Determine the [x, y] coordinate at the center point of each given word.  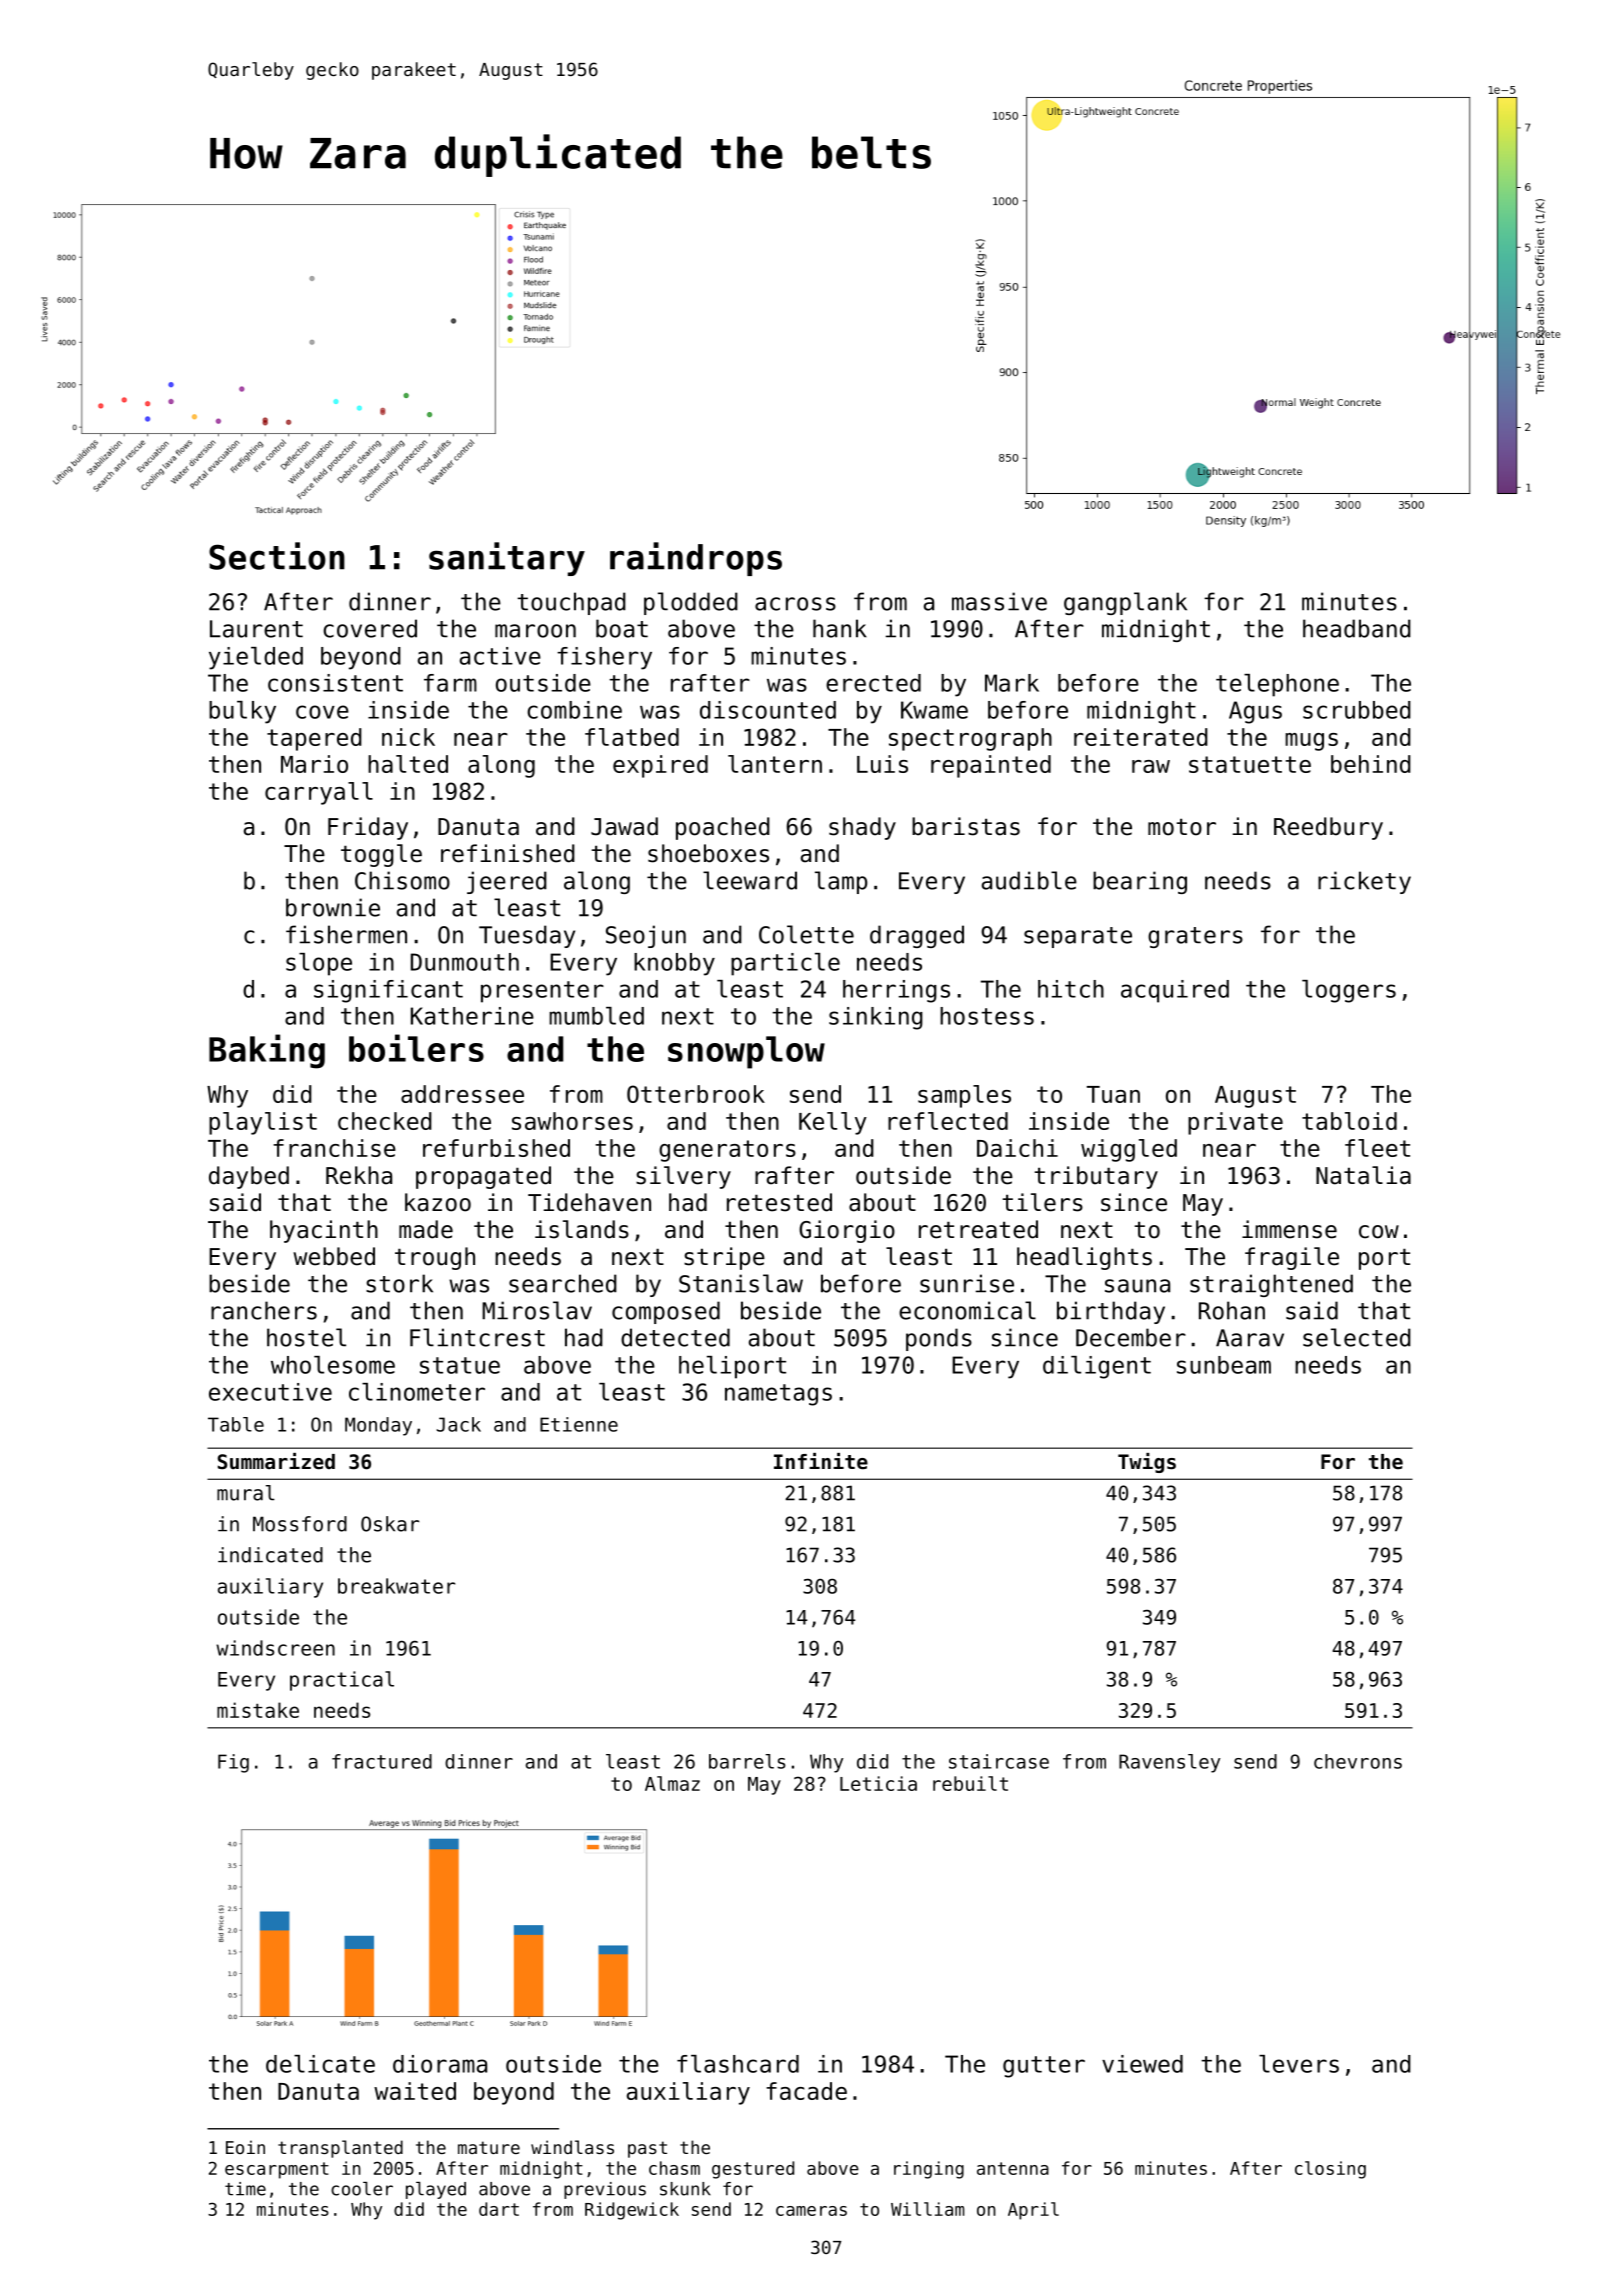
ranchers [264, 1310]
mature [489, 2147]
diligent [1097, 1367]
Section [277, 556]
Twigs [1147, 1463]
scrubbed [1357, 710]
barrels [747, 1761]
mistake [258, 1710]
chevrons [1358, 1761]
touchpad [571, 603]
